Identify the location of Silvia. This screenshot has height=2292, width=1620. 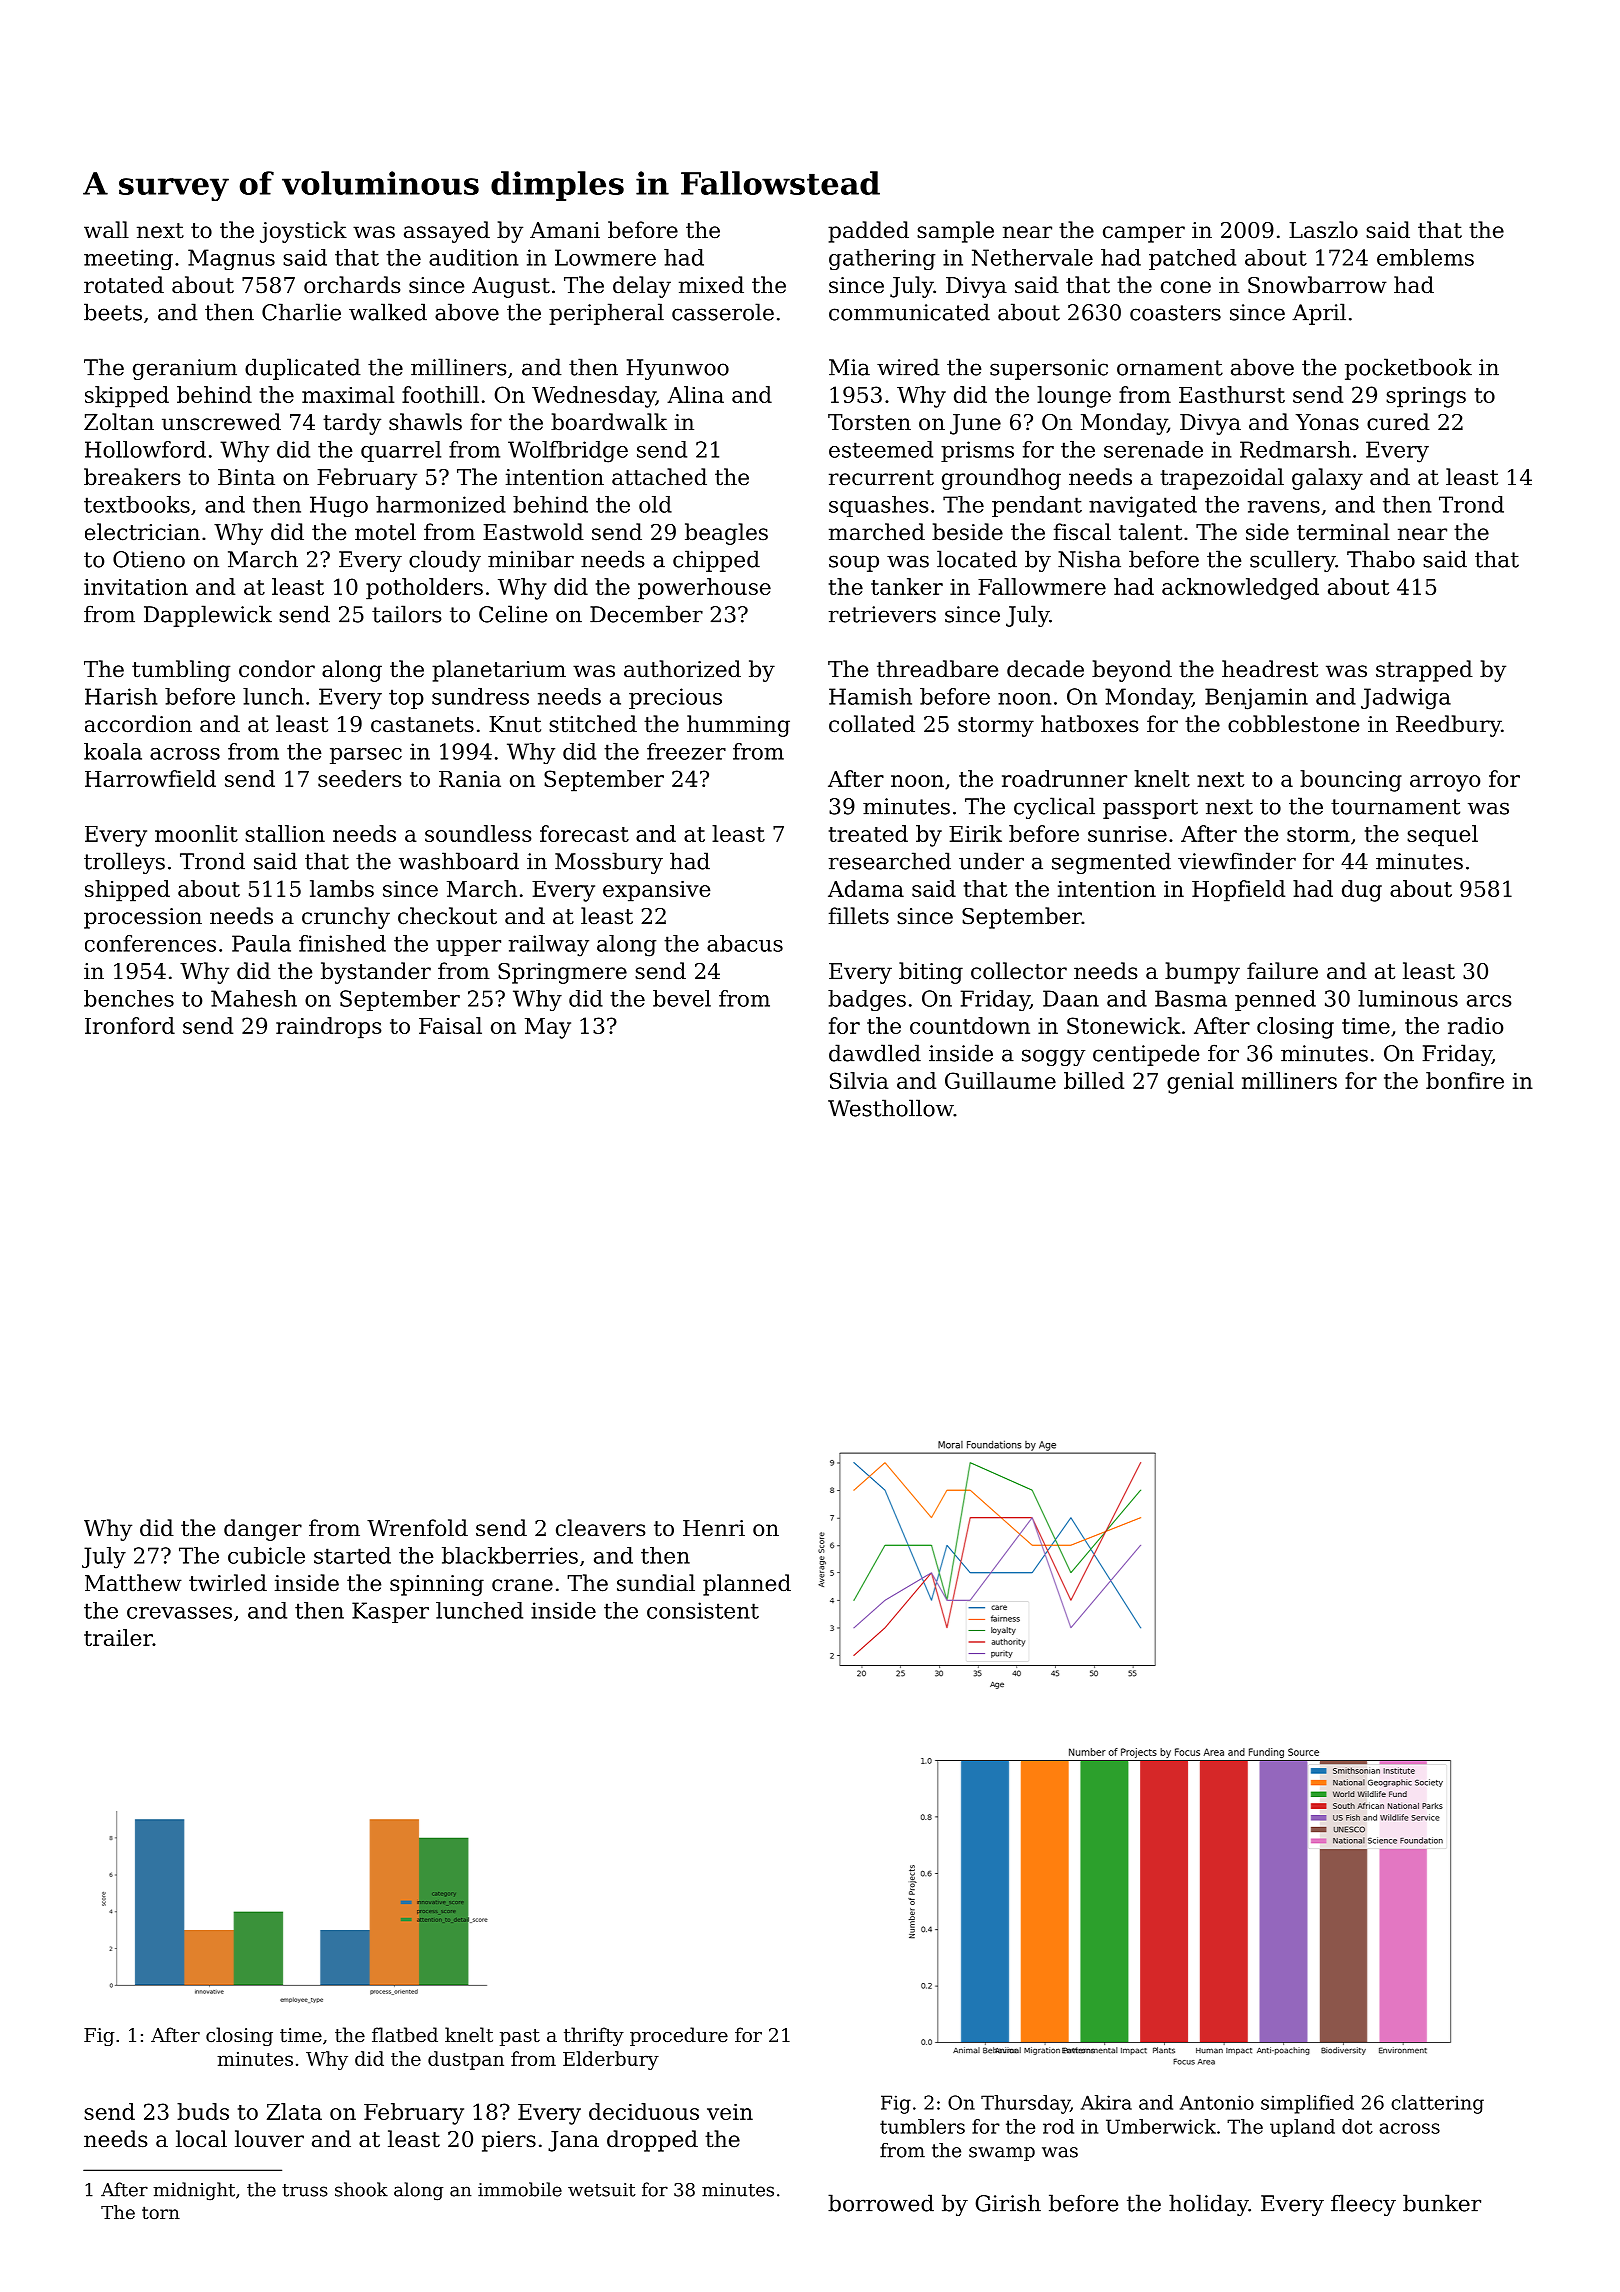
(859, 1080).
